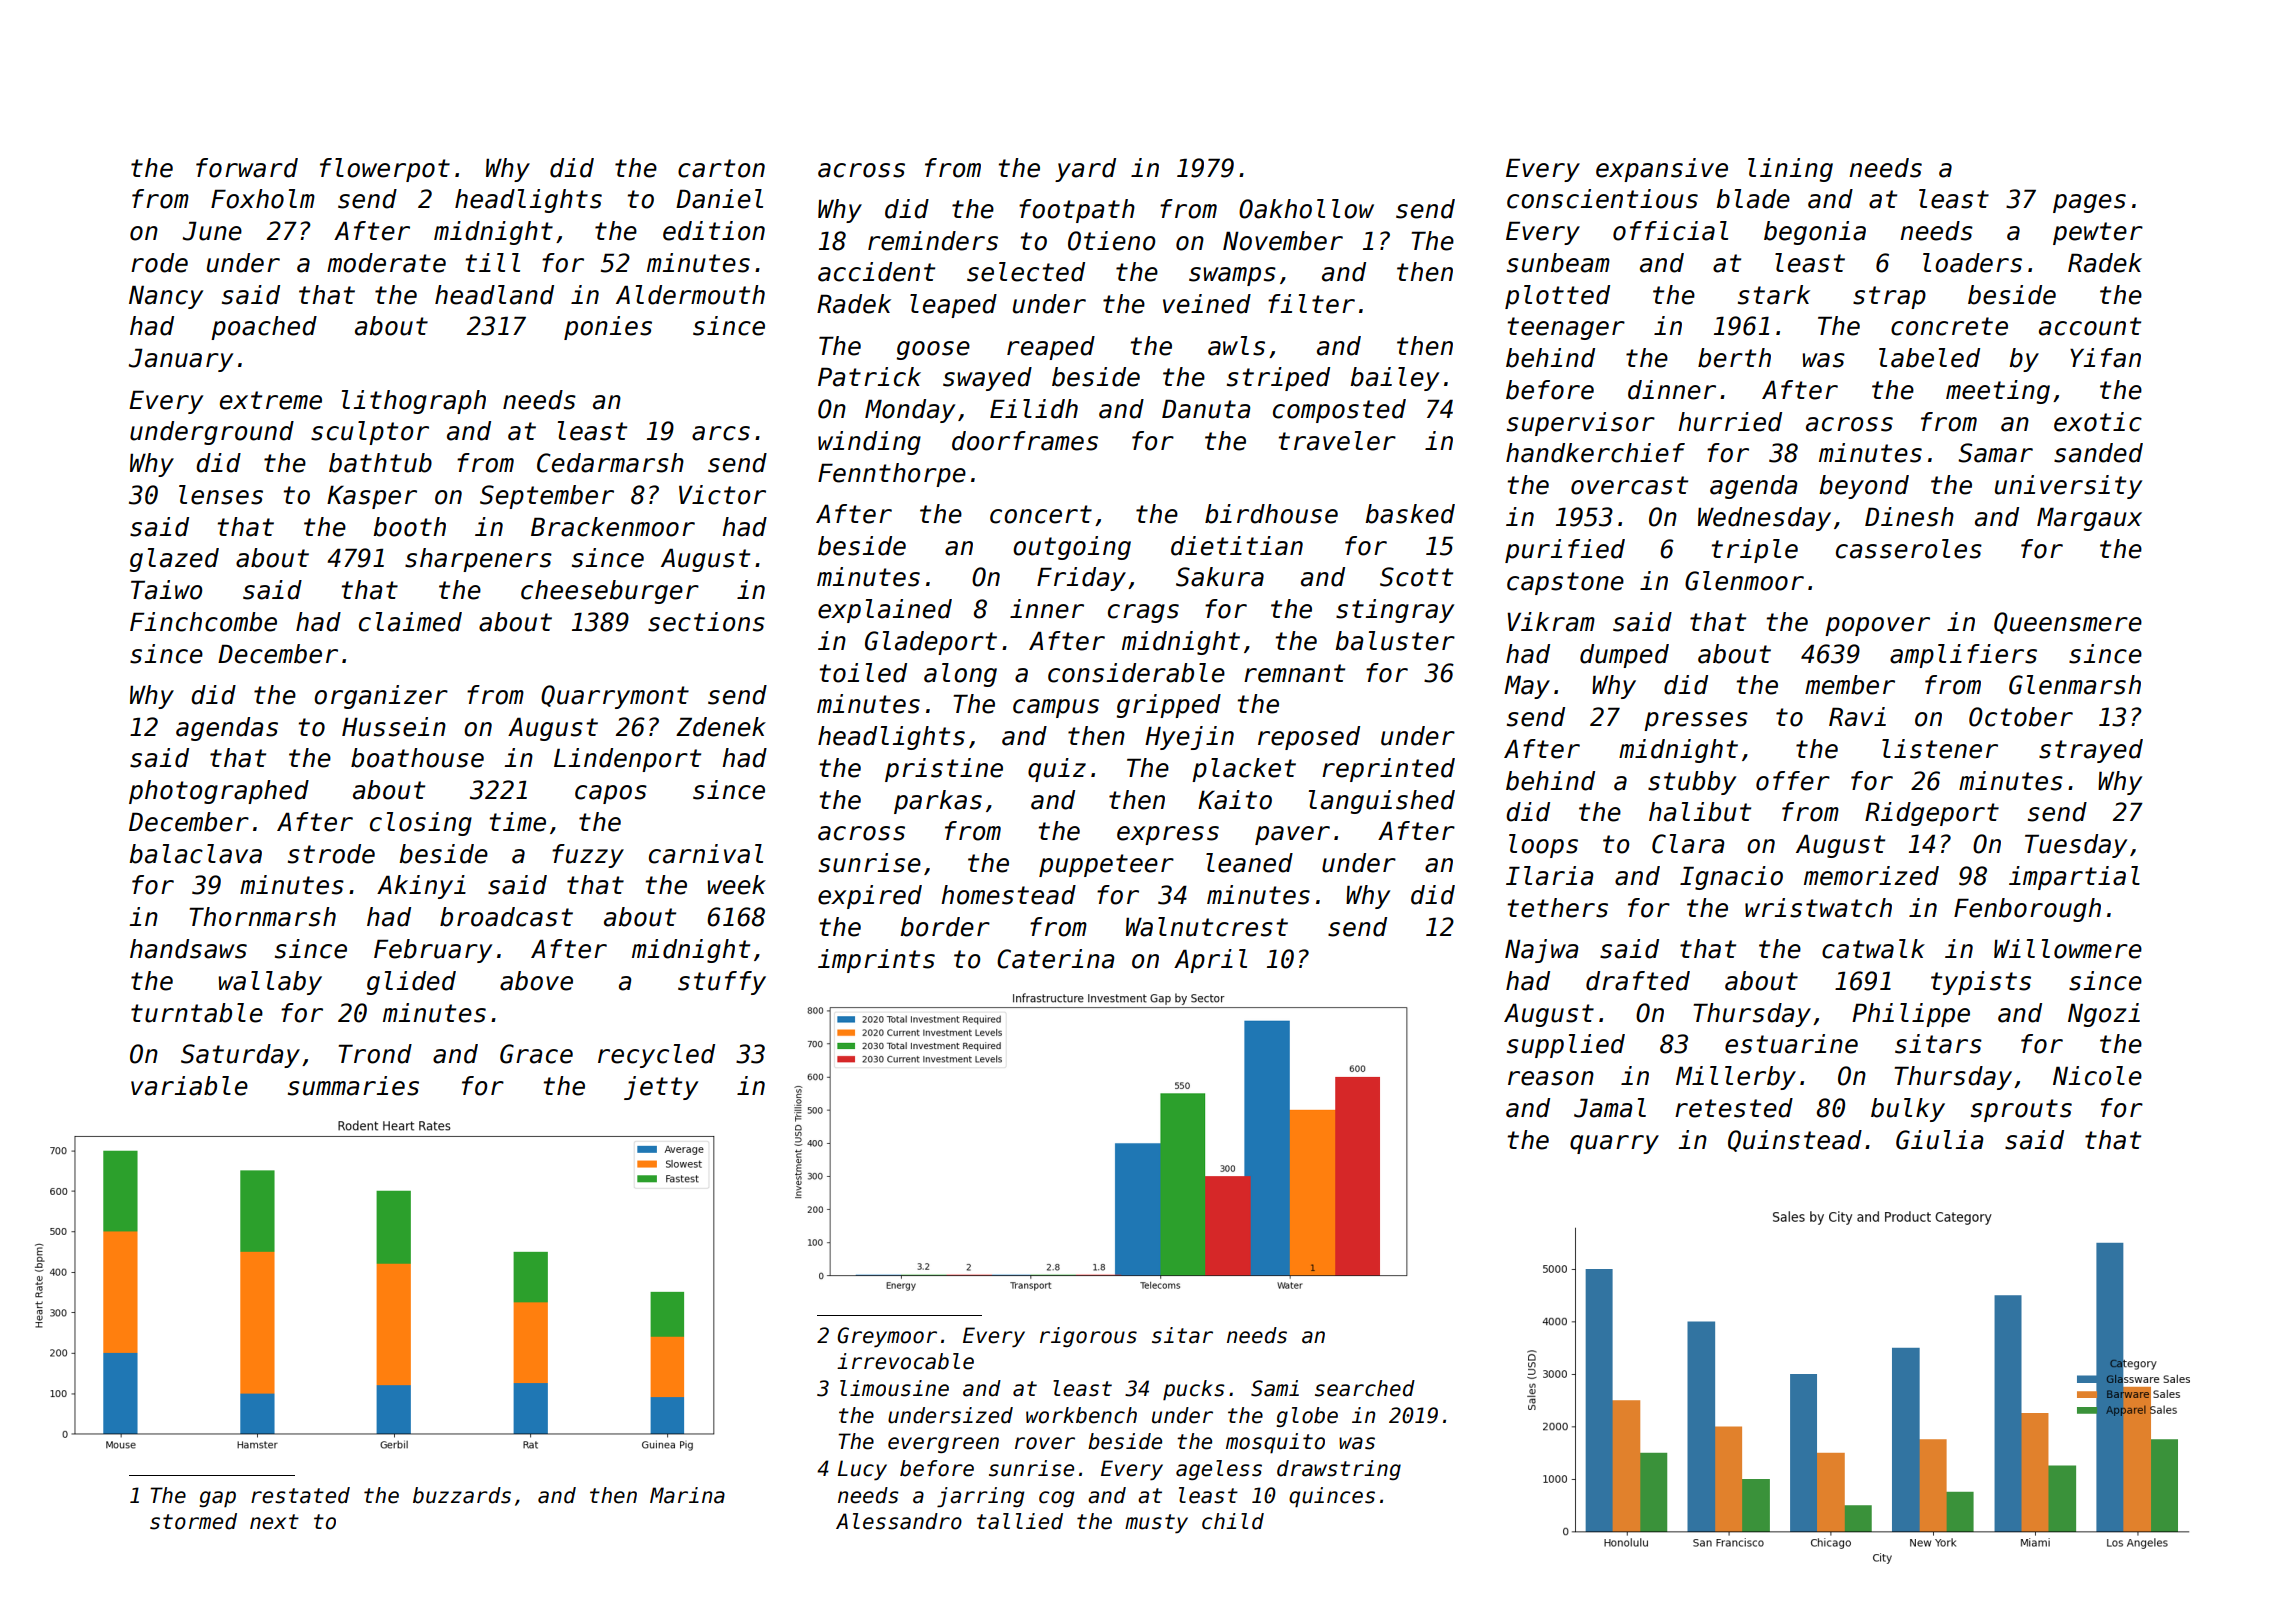  What do you see at coordinates (1339, 1470) in the document?
I see `drawstring` at bounding box center [1339, 1470].
